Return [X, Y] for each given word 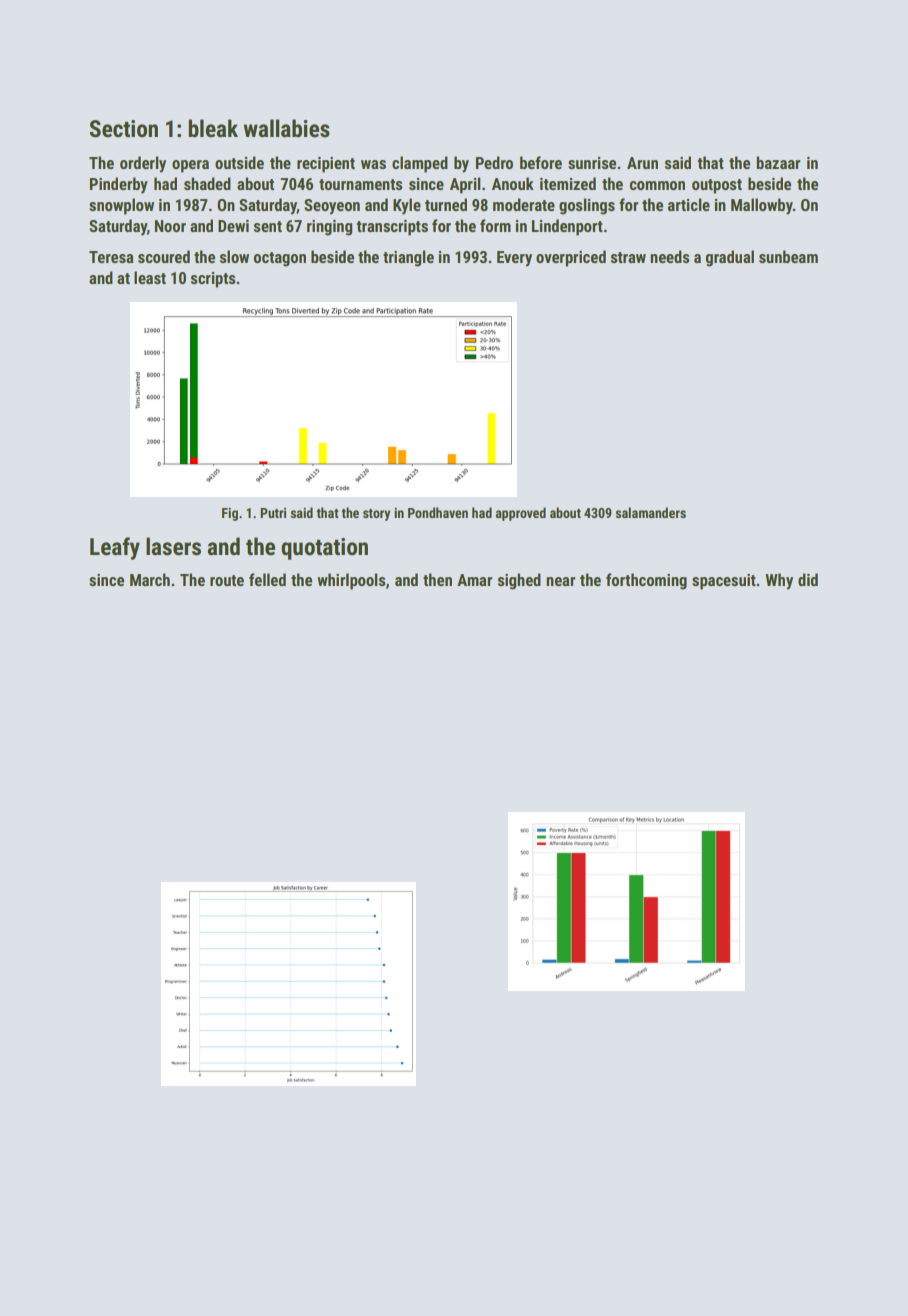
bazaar [778, 162]
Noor [170, 226]
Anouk [513, 183]
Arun [642, 163]
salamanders [650, 512]
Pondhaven [438, 512]
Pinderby [119, 185]
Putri [273, 513]
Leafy [115, 548]
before [541, 162]
